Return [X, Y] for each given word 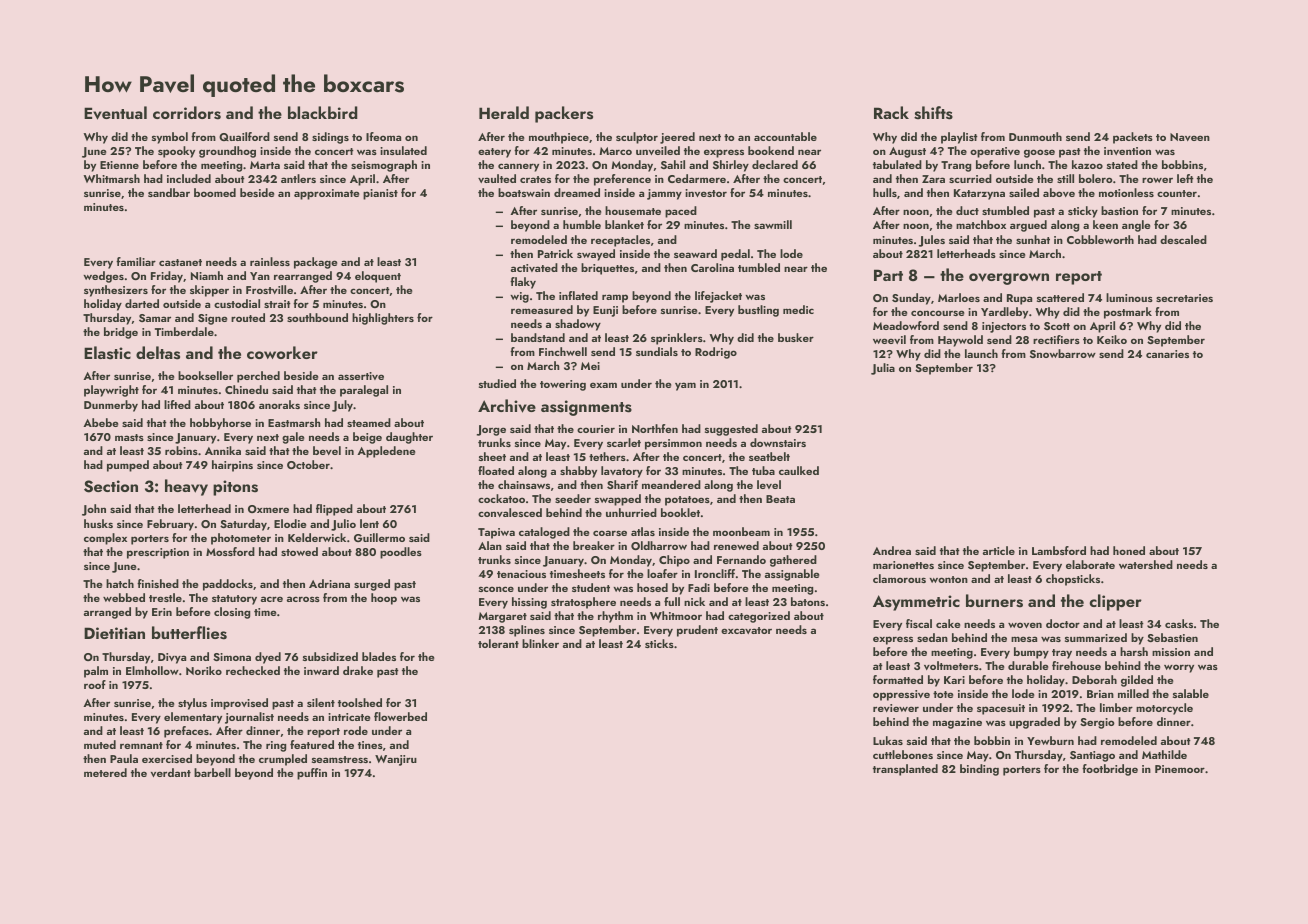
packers [564, 114]
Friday [167, 277]
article [999, 550]
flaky [523, 283]
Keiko [1112, 339]
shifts [933, 113]
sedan [932, 637]
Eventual [115, 113]
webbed [124, 597]
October [308, 464]
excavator [746, 630]
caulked [799, 470]
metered [105, 772]
